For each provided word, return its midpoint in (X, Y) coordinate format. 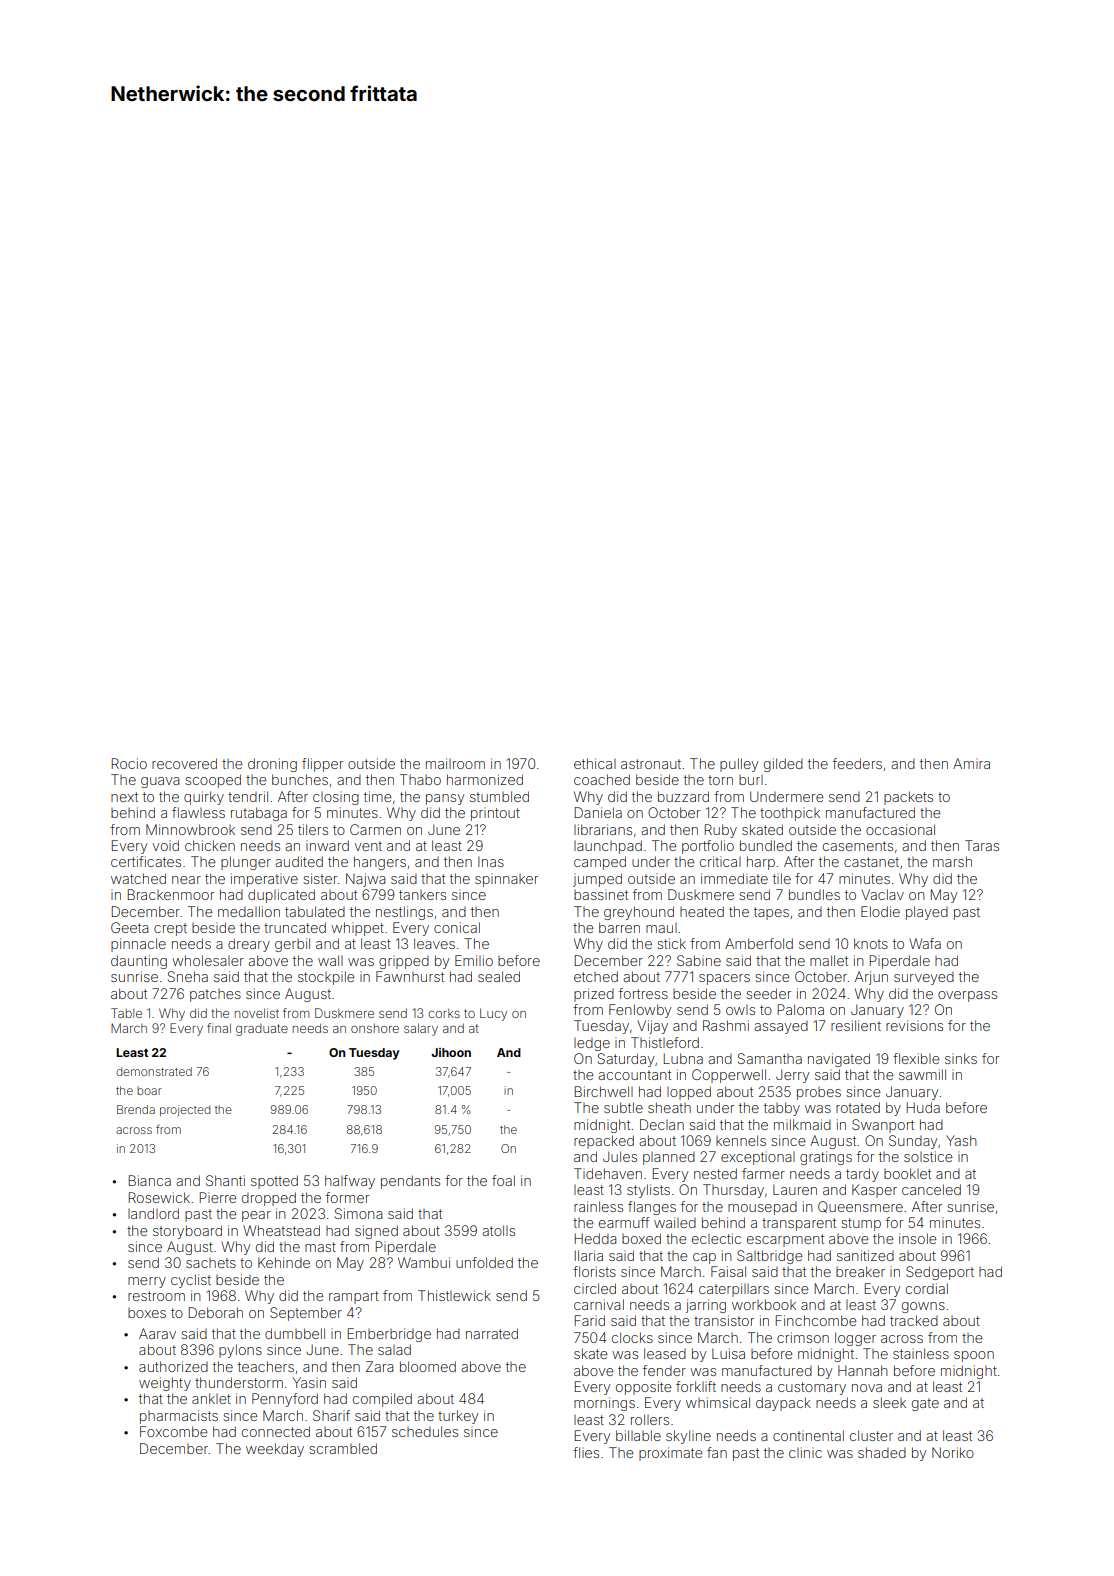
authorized (173, 1366)
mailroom (455, 763)
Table (126, 1013)
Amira (971, 763)
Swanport (883, 1126)
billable (638, 1435)
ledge (592, 1044)
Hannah (863, 1370)
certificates (146, 861)
